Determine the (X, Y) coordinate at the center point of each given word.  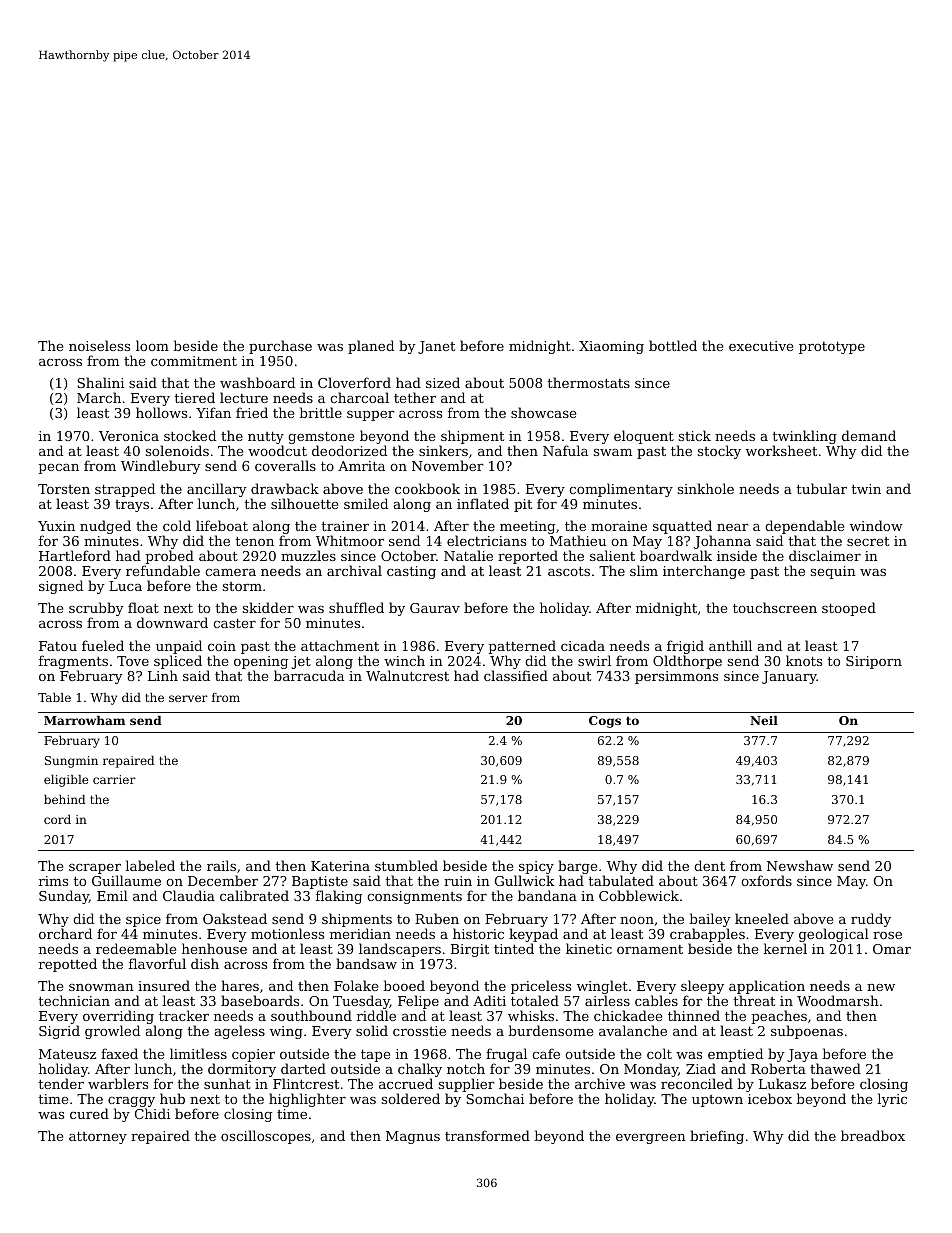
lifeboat (222, 525)
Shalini (100, 382)
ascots (569, 571)
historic (478, 933)
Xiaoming (611, 347)
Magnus (413, 1137)
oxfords (766, 880)
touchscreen (775, 607)
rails (221, 865)
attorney (98, 1137)
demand (869, 435)
